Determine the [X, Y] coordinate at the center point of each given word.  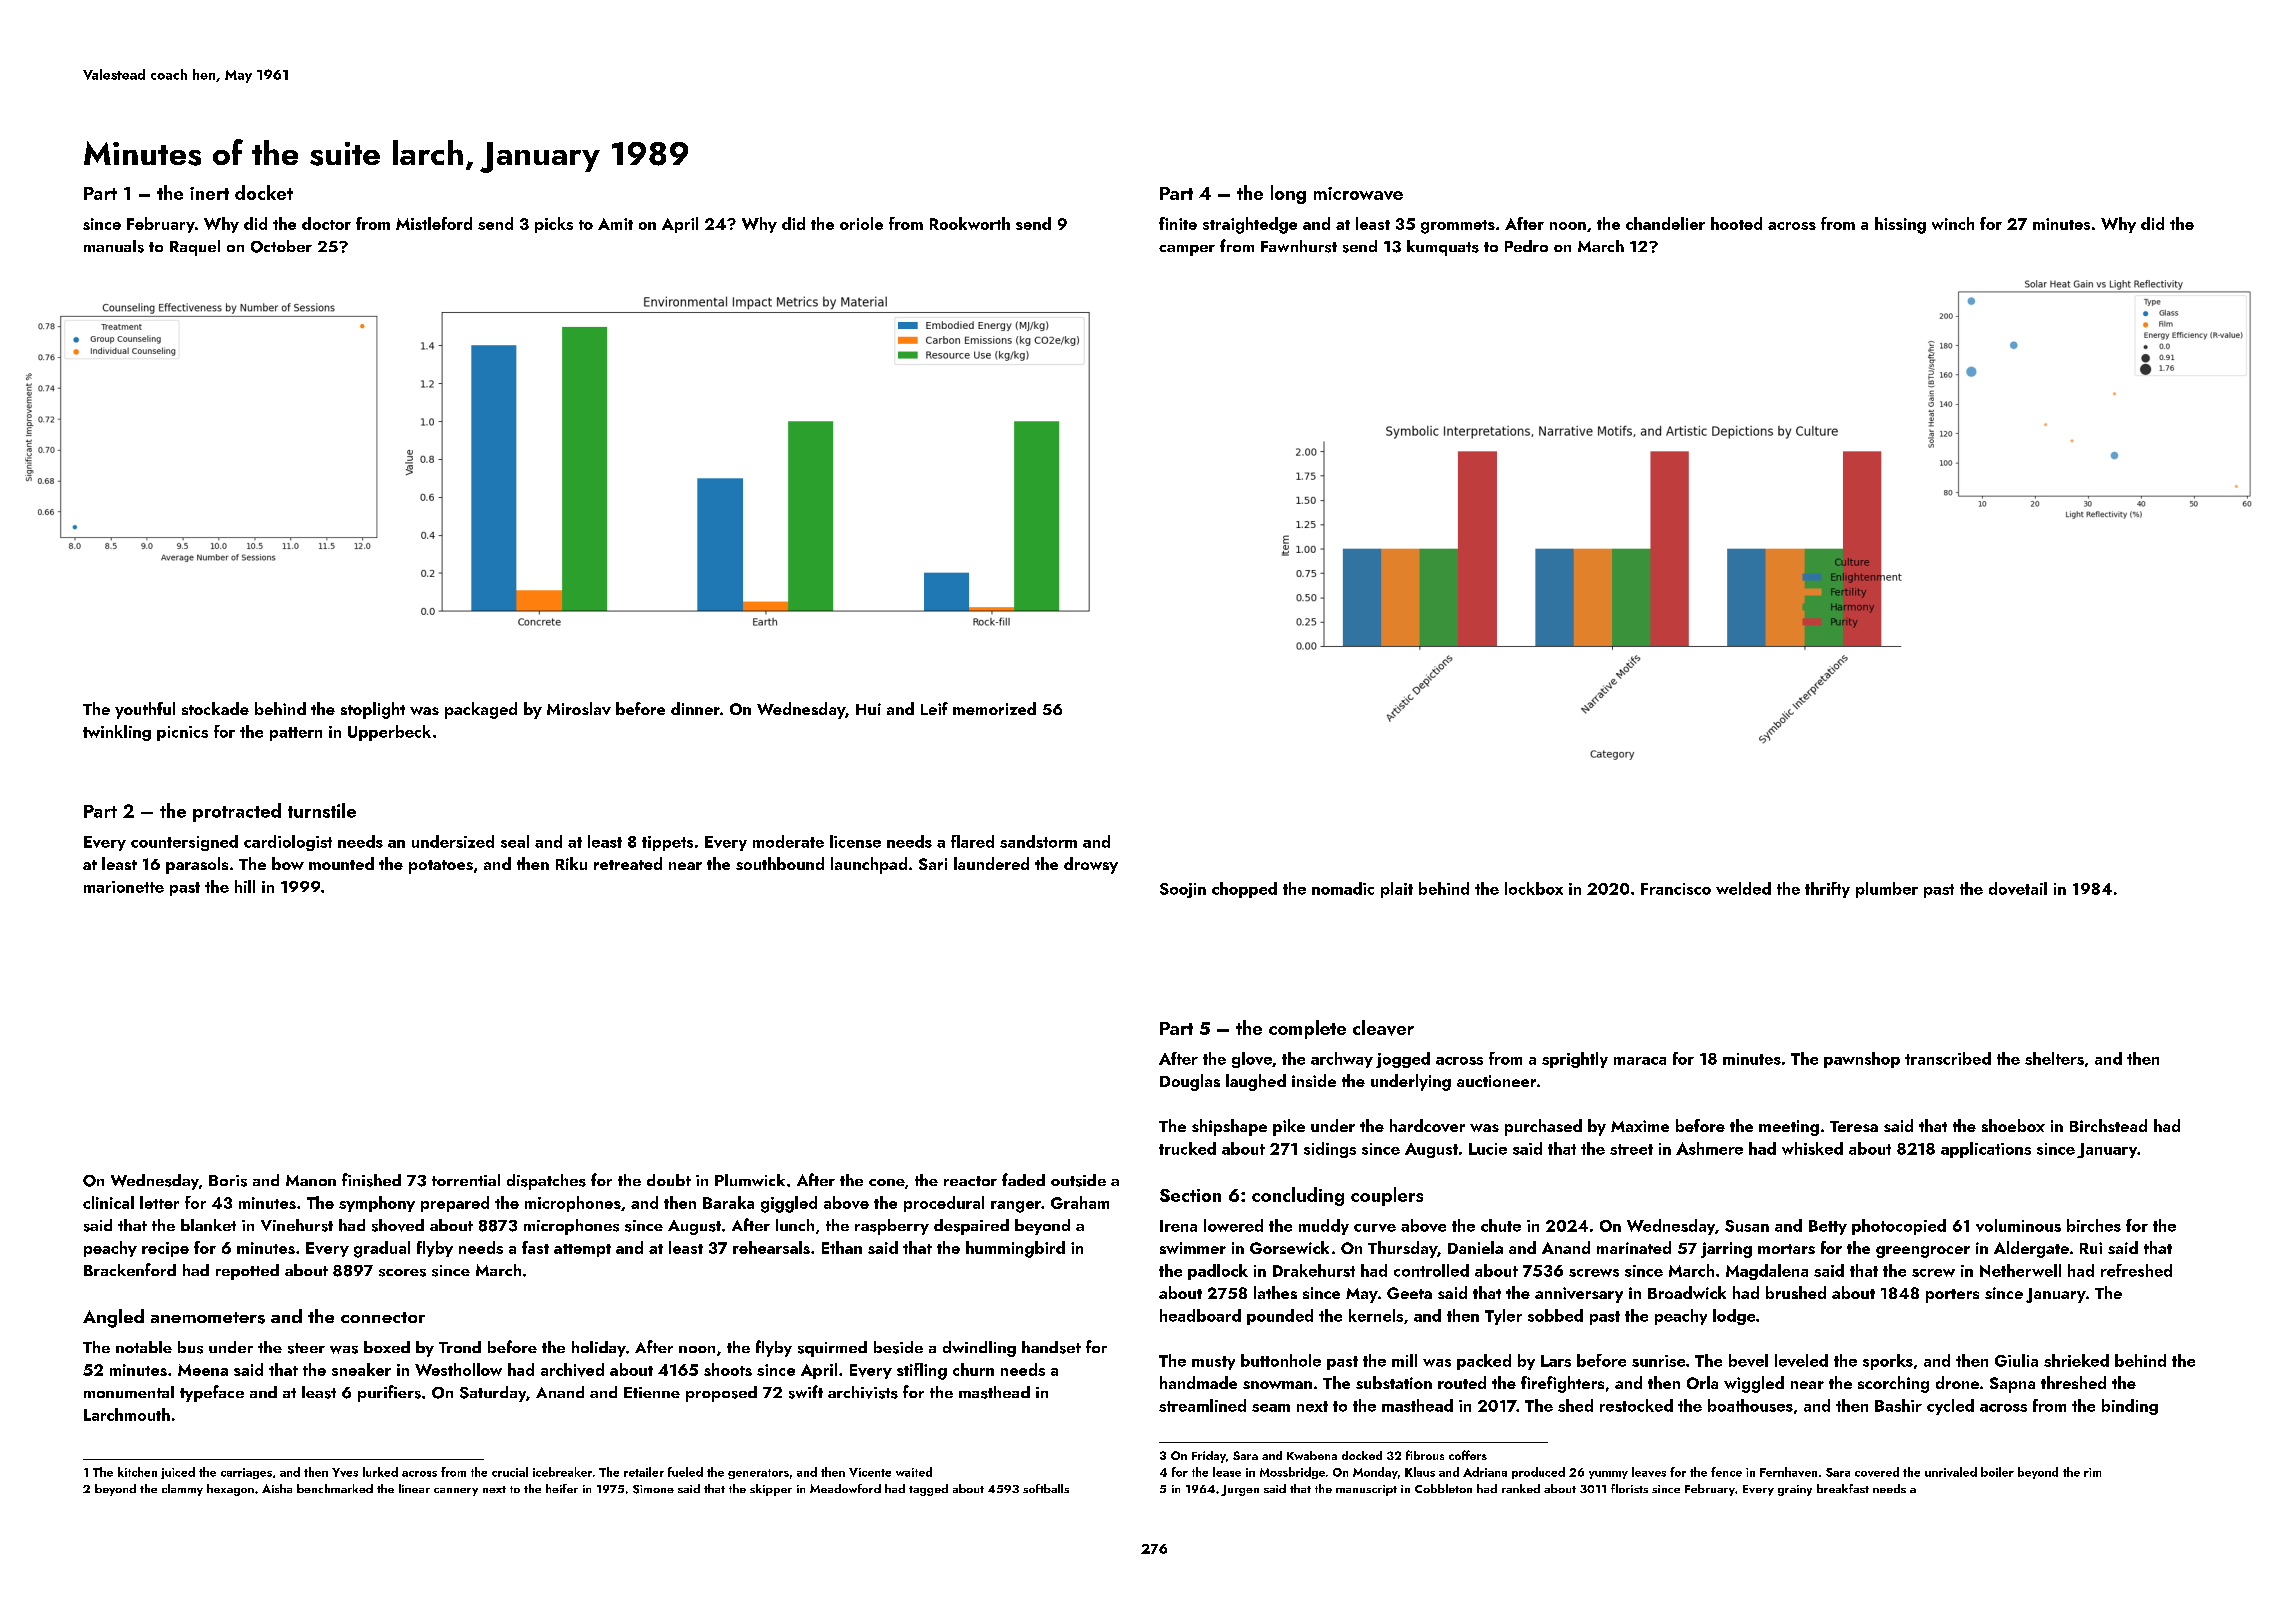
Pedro [1526, 246]
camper [1187, 250]
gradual [382, 1249]
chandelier [1665, 223]
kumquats [1443, 248]
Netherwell [2020, 1270]
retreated [628, 863]
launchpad [869, 865]
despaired [971, 1227]
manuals [114, 246]
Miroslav [579, 708]
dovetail [2018, 888]
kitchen [137, 1472]
